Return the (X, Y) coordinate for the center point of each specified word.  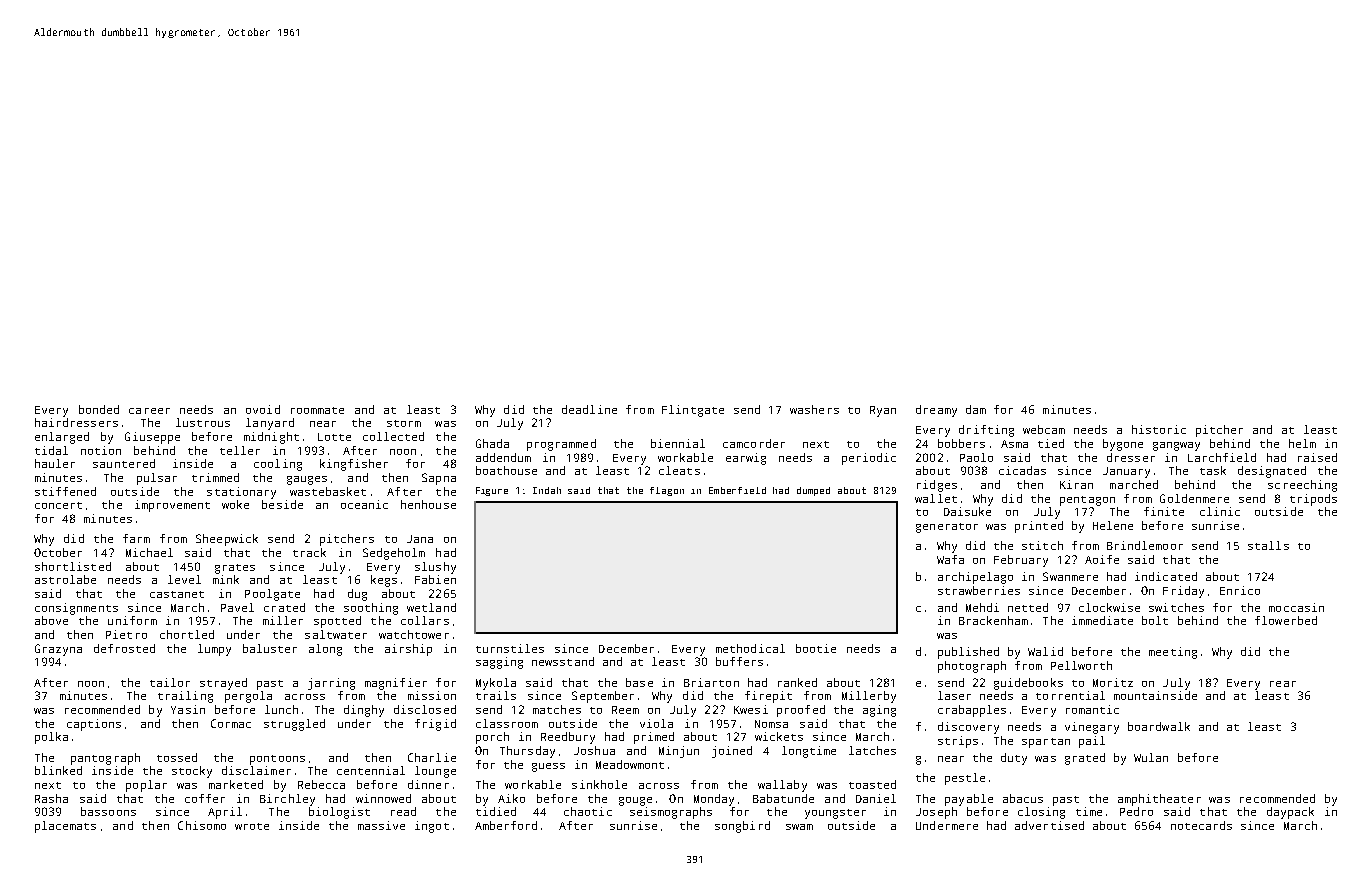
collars (425, 620)
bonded (99, 409)
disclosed (425, 709)
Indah (547, 490)
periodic (869, 459)
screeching (1302, 486)
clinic (1220, 511)
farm (136, 538)
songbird (742, 827)
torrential (1070, 695)
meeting (1173, 653)
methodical (750, 648)
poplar (146, 786)
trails (496, 695)
